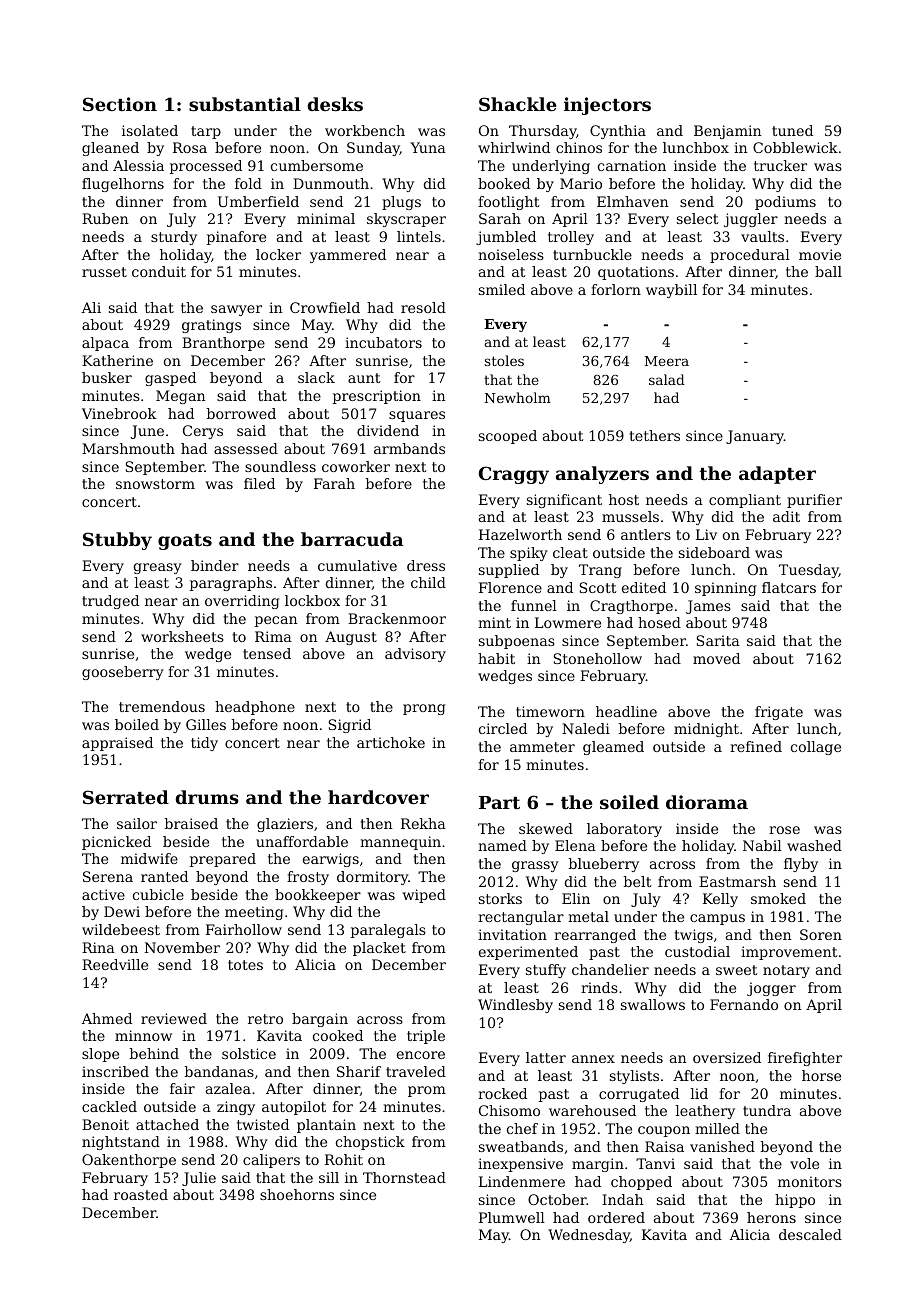  I want to click on booked, so click(504, 183).
